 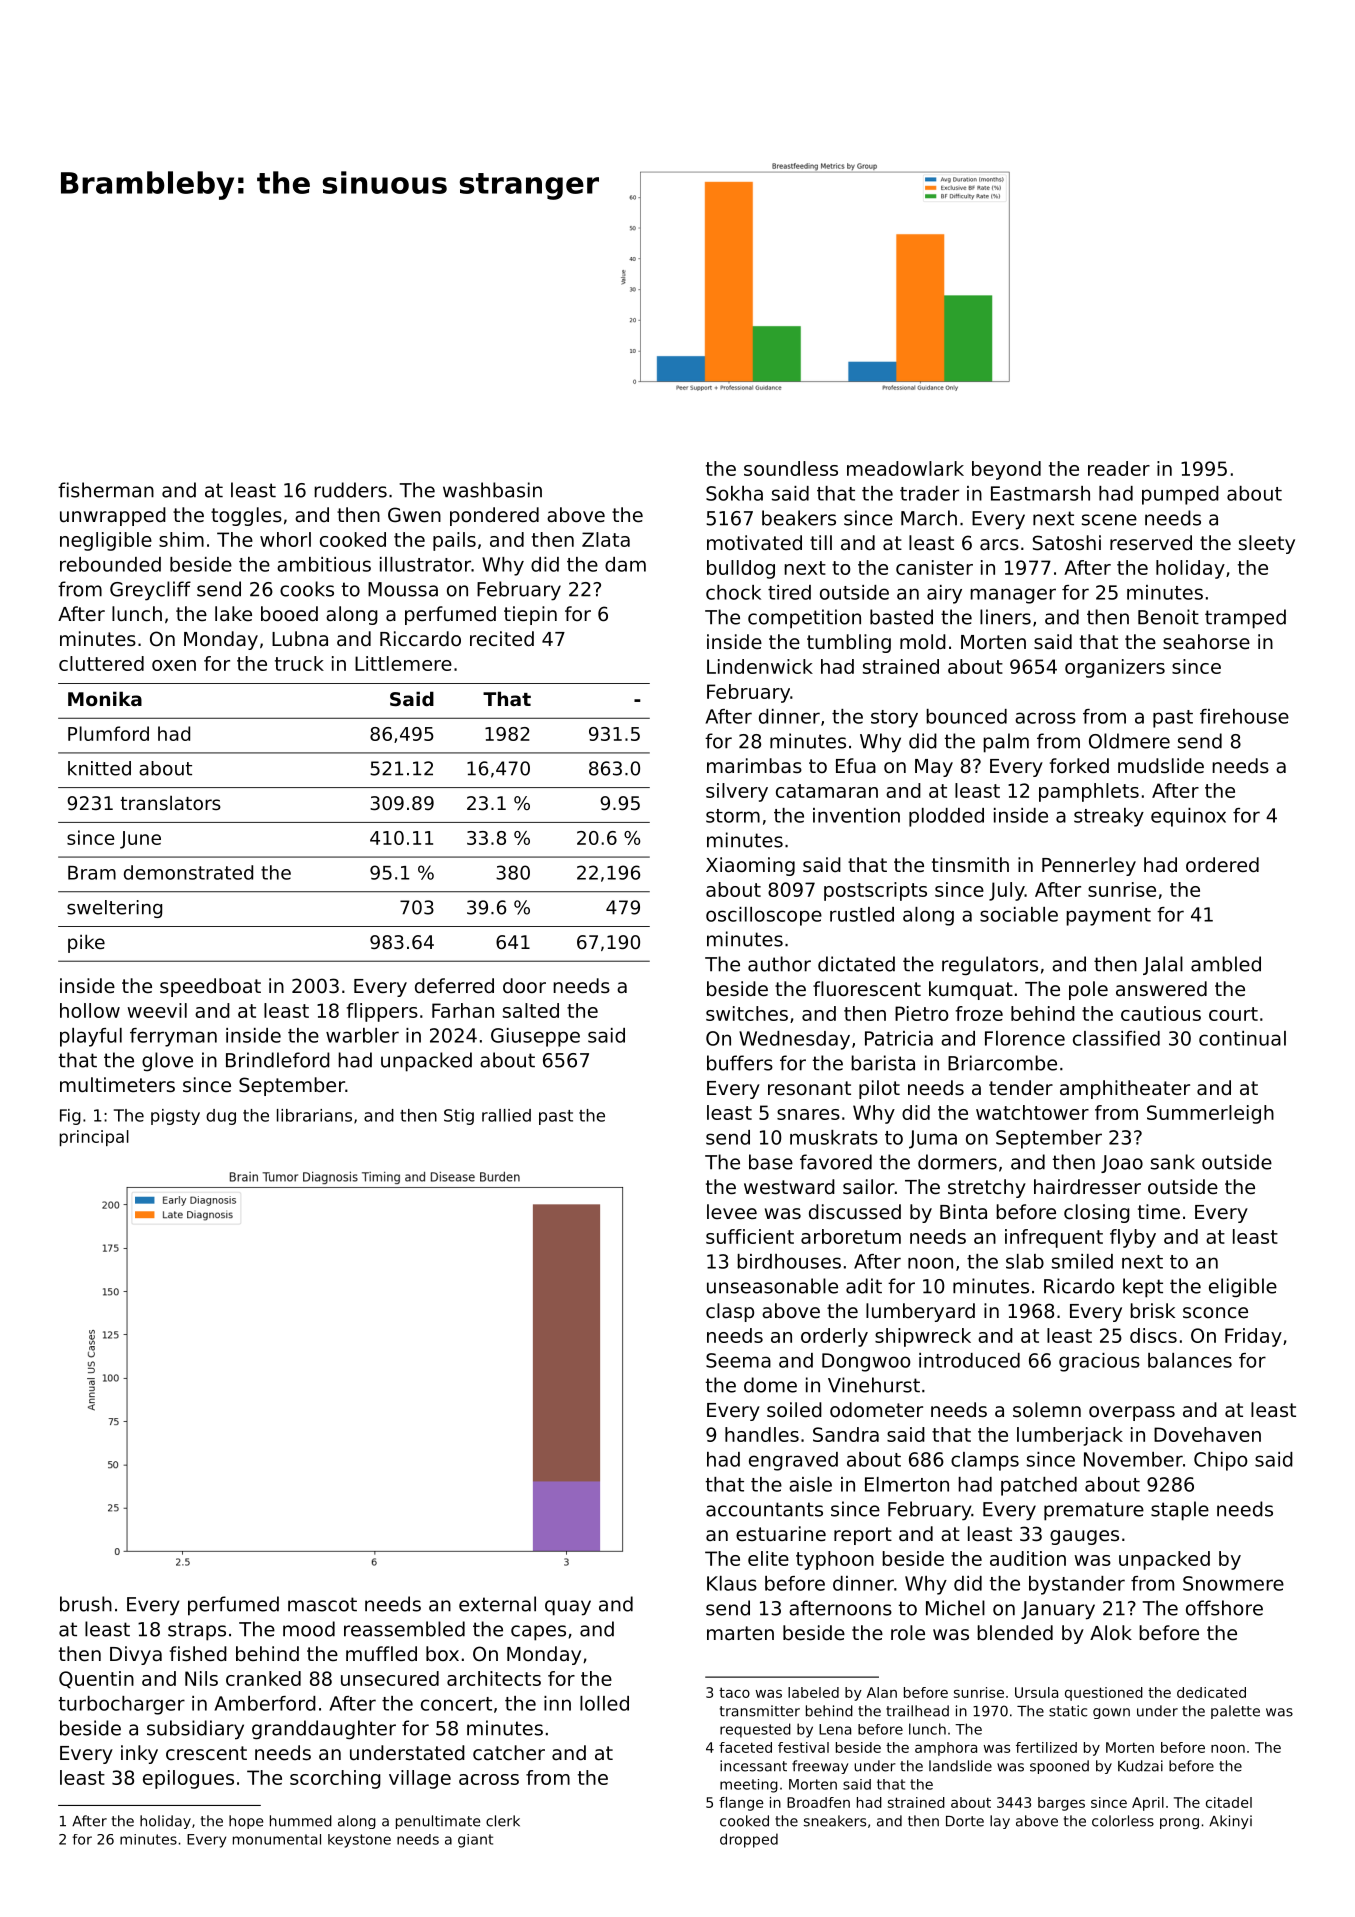 I want to click on reassembled, so click(x=404, y=1629).
